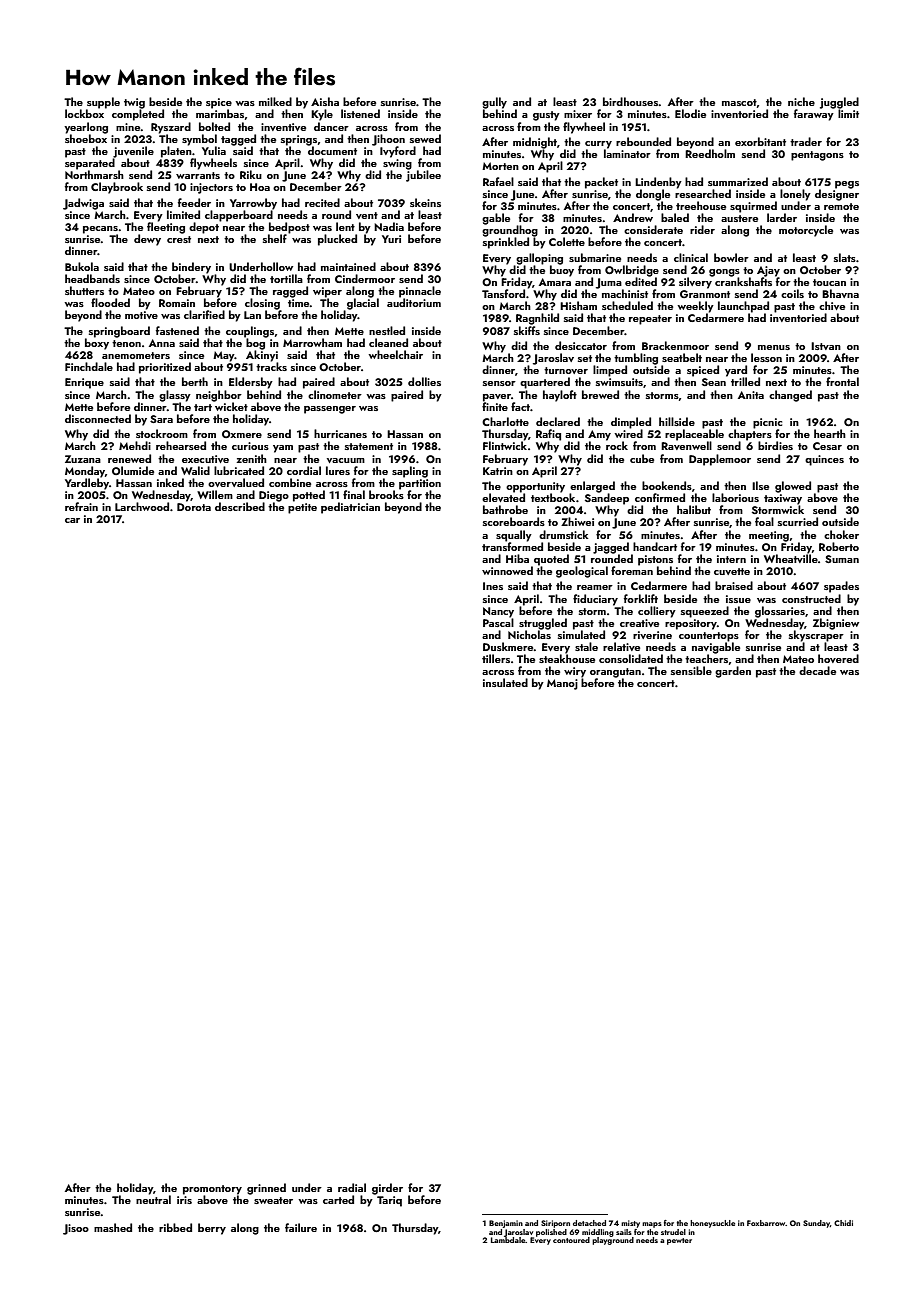  What do you see at coordinates (161, 419) in the page?
I see `Sara` at bounding box center [161, 419].
